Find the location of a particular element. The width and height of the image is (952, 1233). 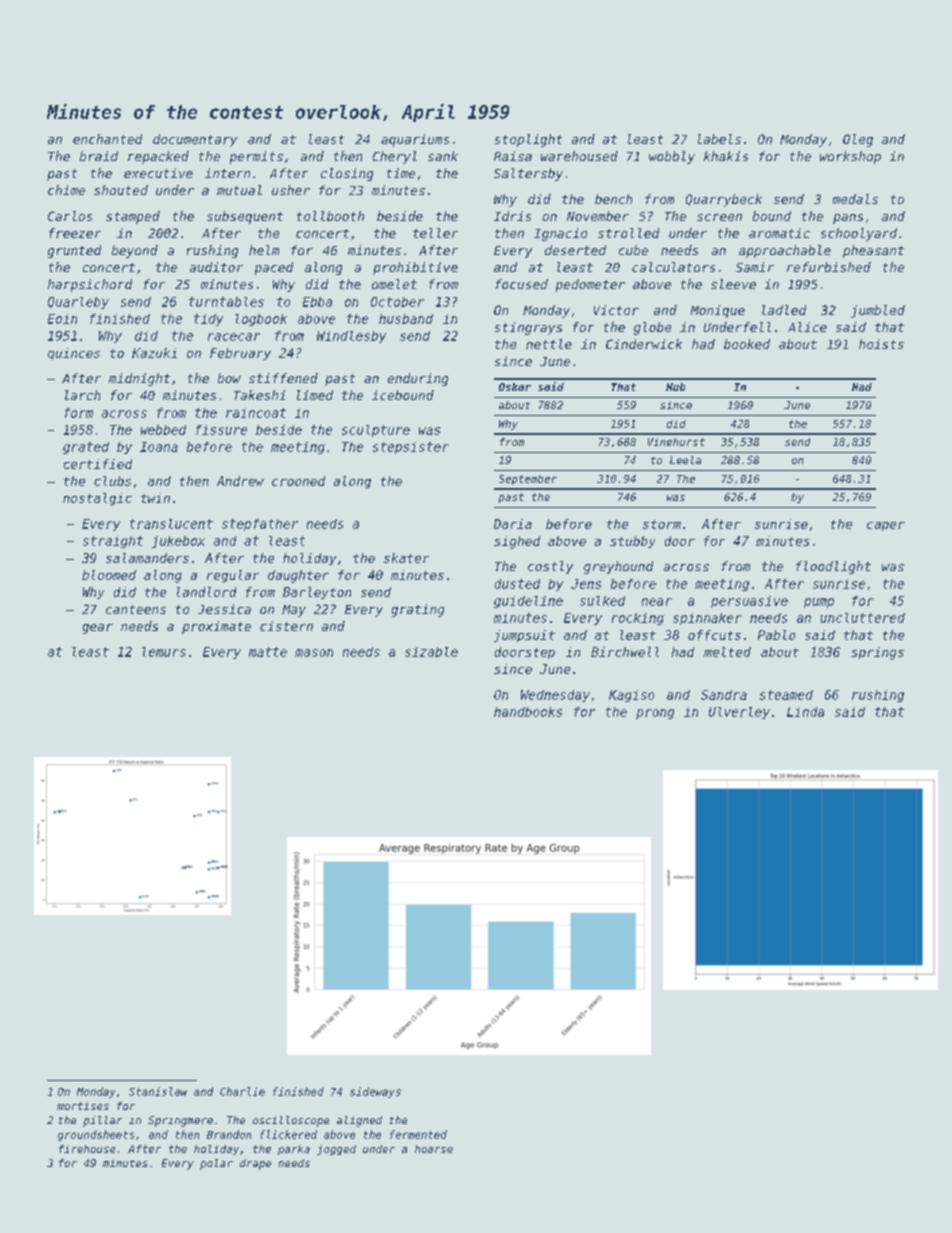

grunted is located at coordinates (74, 251).
